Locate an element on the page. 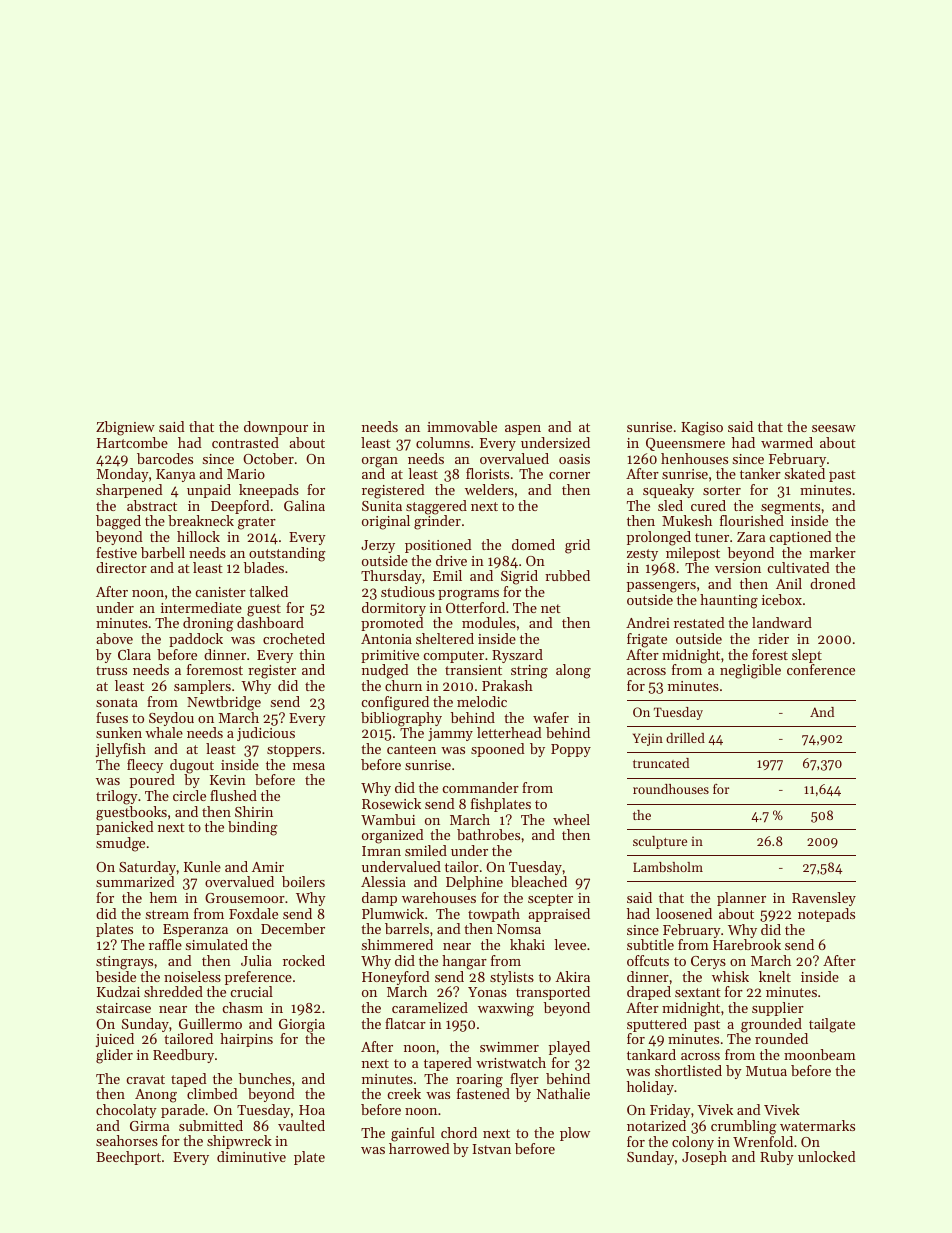  fuses is located at coordinates (112, 717).
